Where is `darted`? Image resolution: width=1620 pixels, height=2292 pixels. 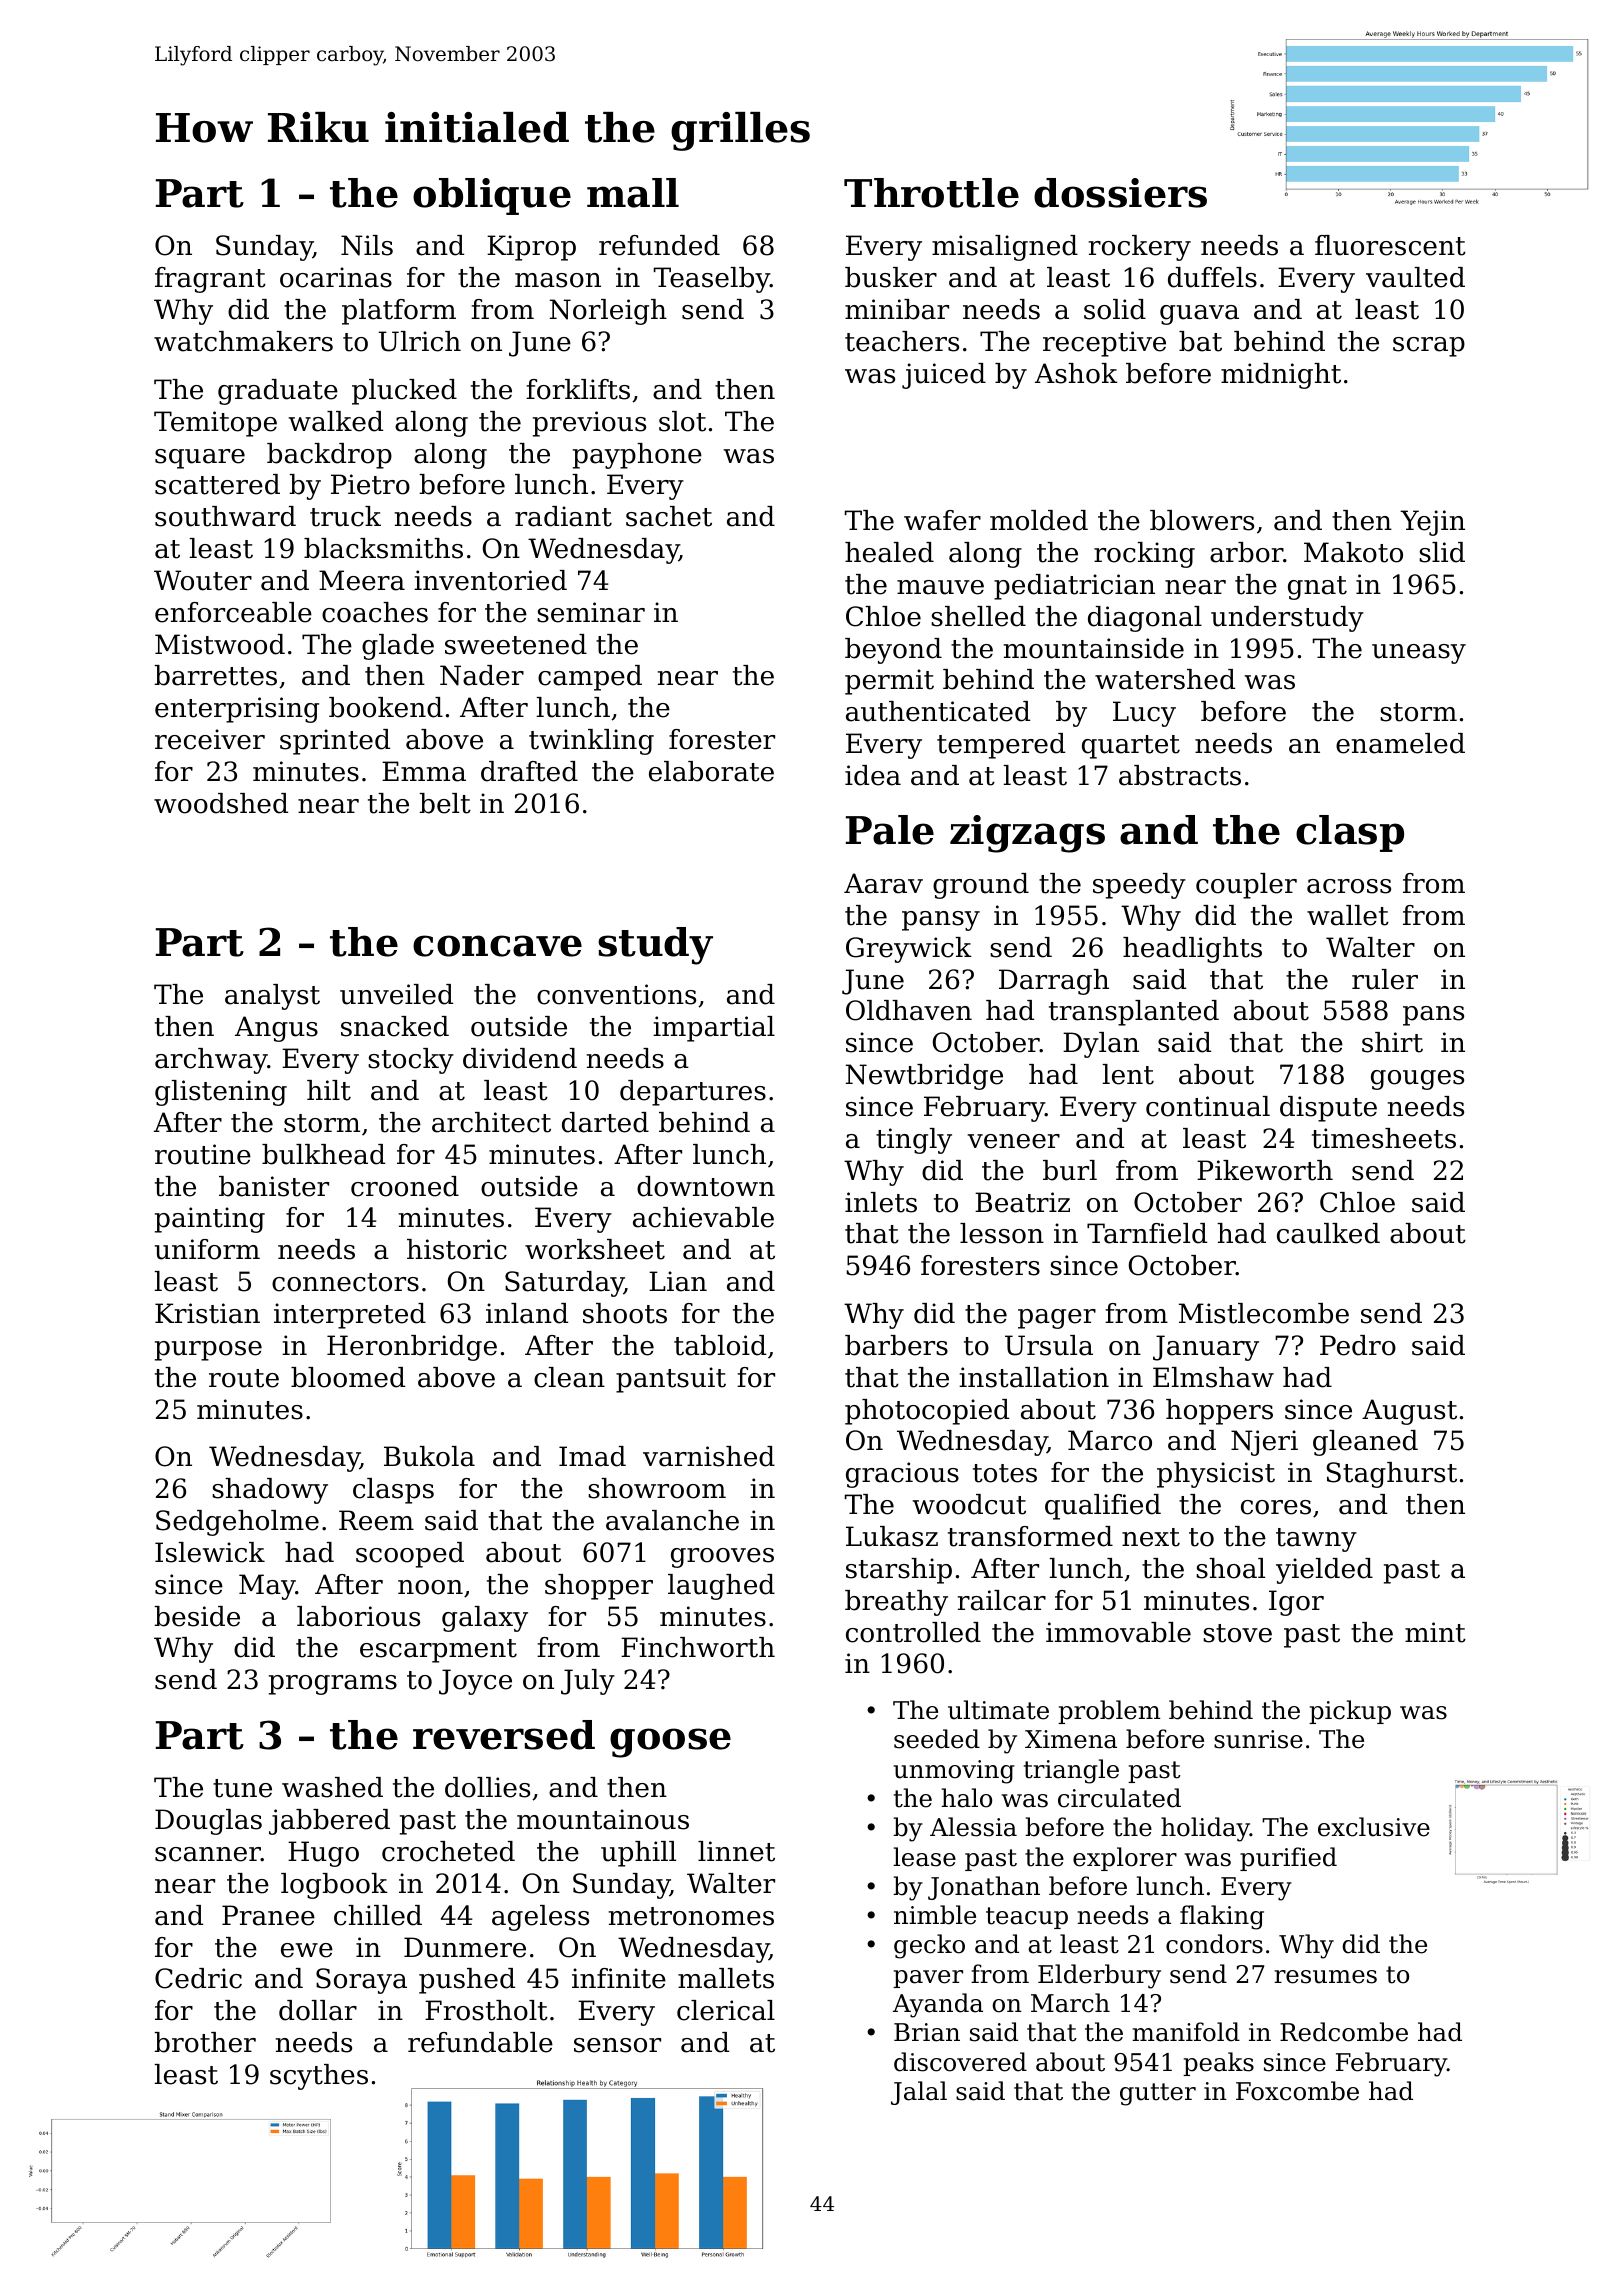
darted is located at coordinates (605, 1122).
